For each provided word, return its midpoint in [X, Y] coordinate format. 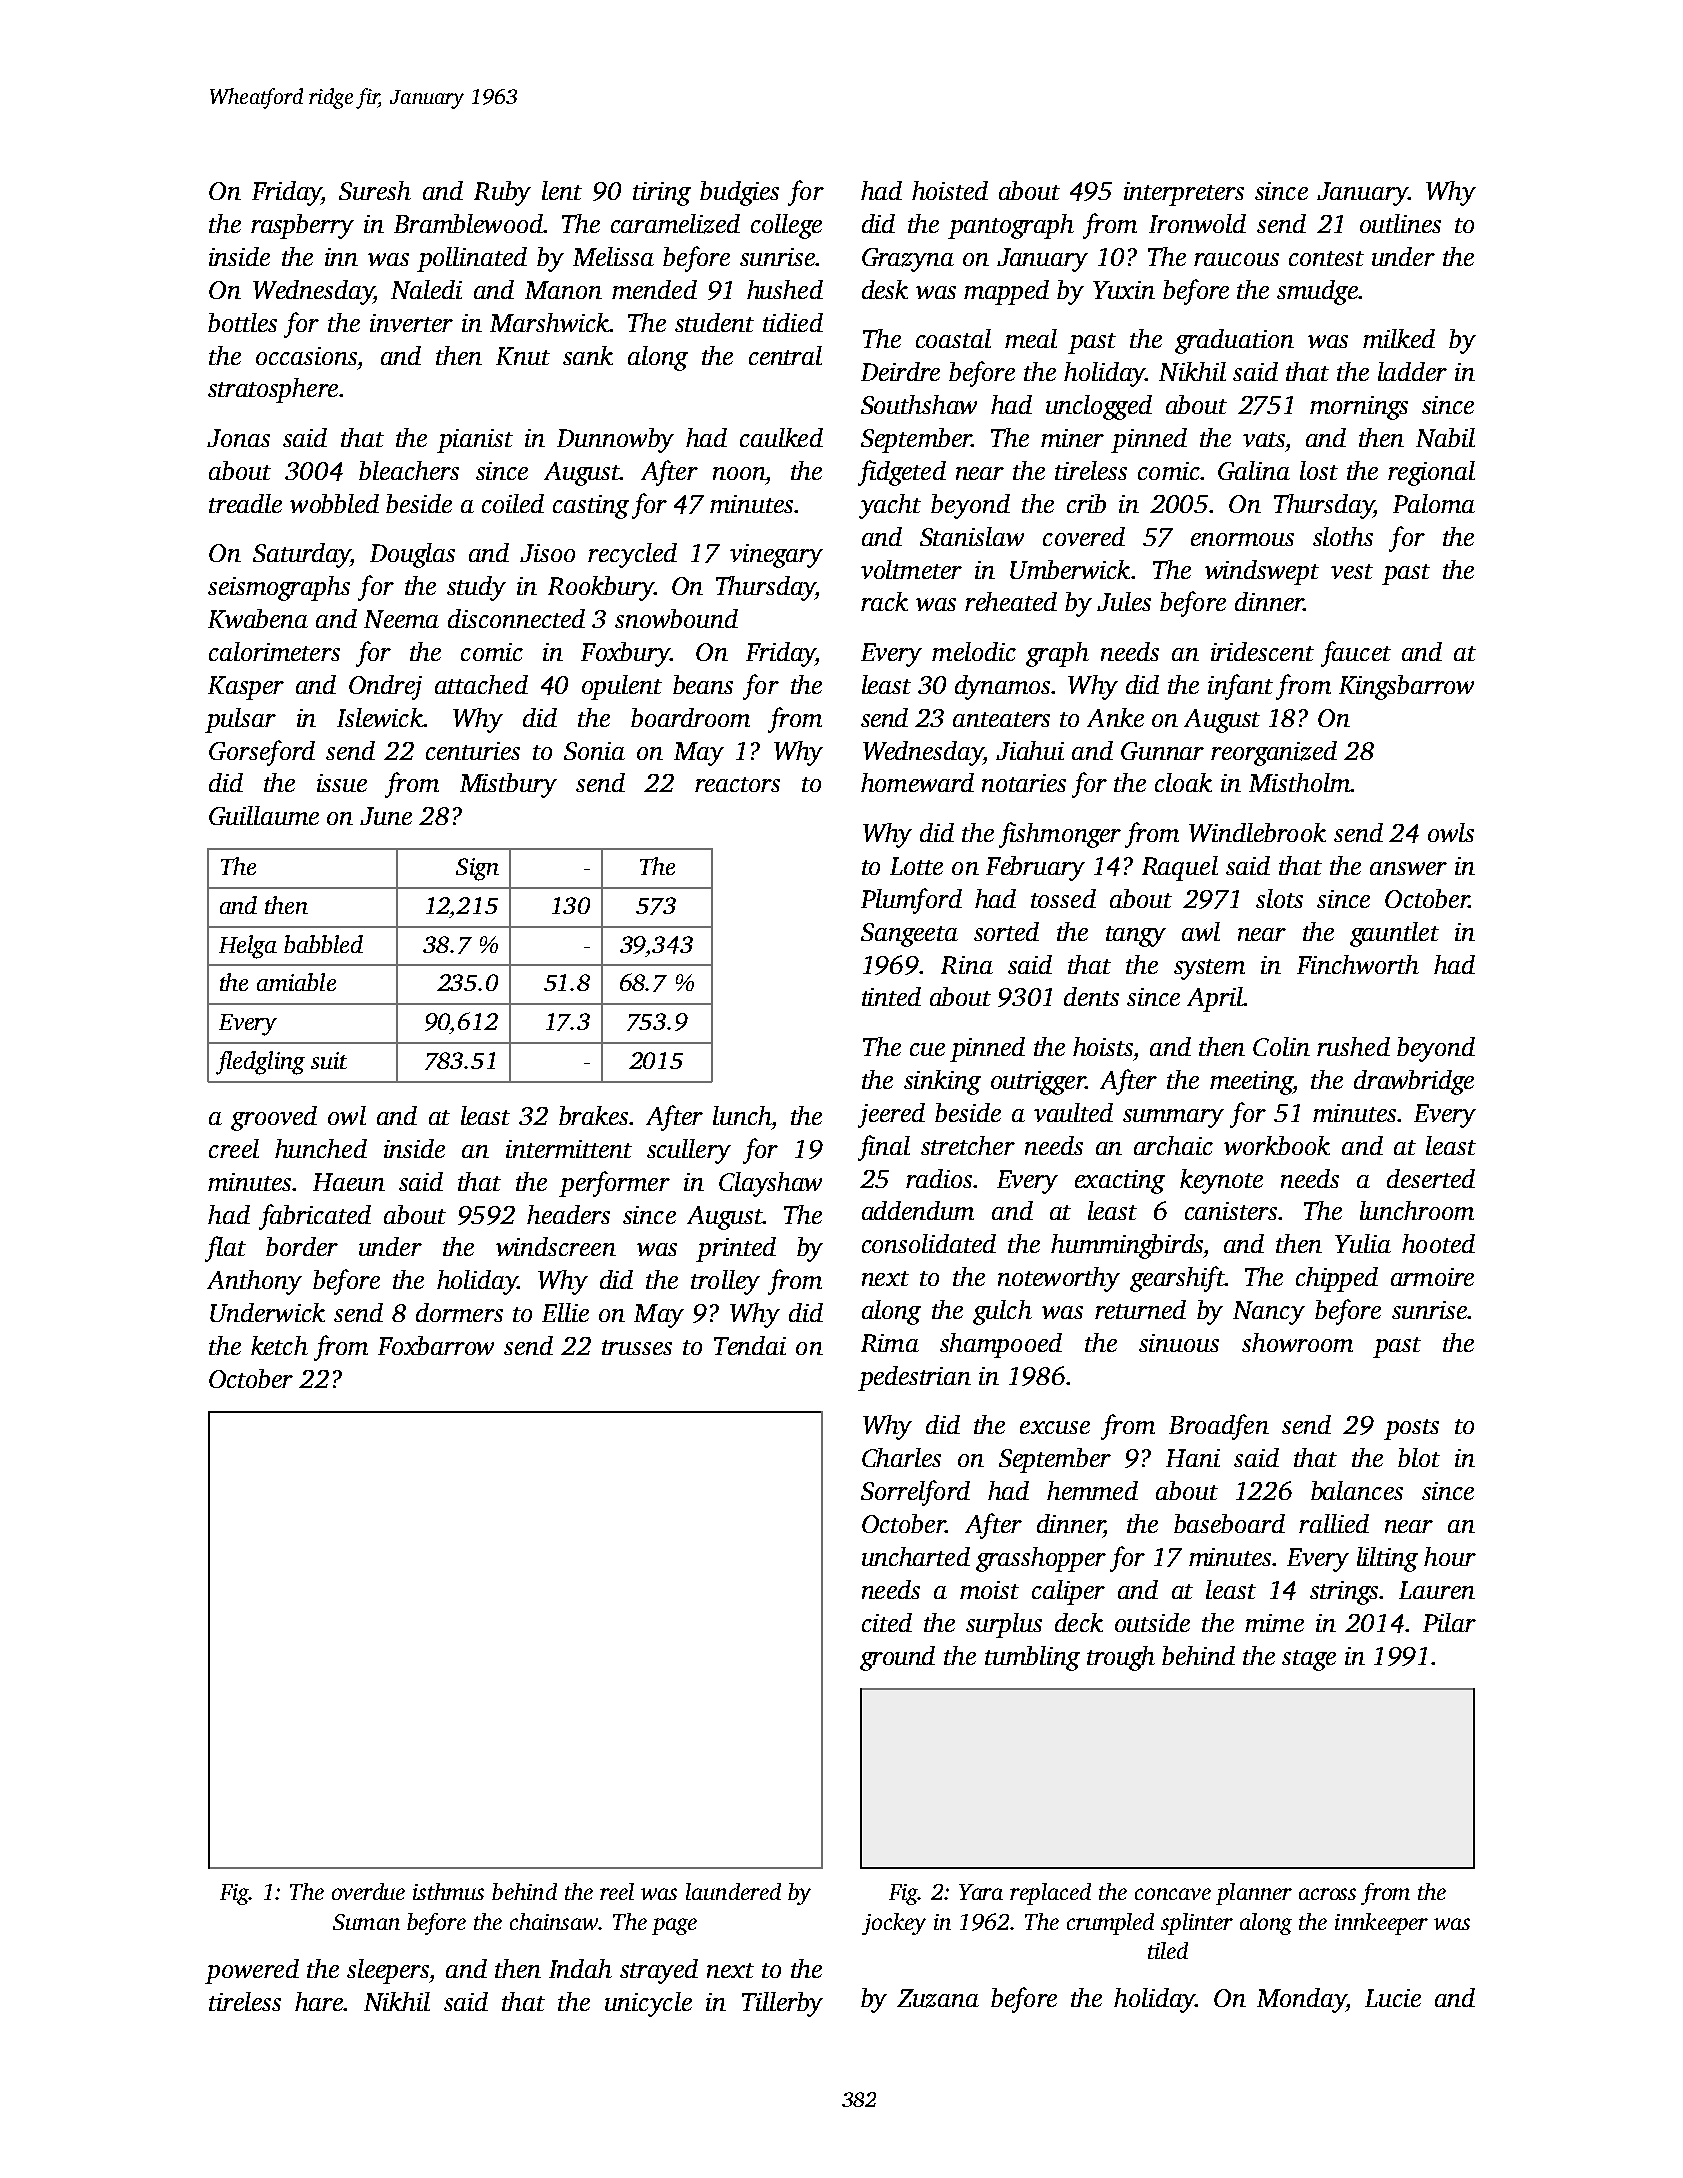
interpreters [1184, 194]
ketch [279, 1345]
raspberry [302, 226]
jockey [894, 1924]
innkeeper [1381, 1924]
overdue [368, 1891]
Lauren [1437, 1590]
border [302, 1246]
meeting [1251, 1083]
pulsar [240, 720]
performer [614, 1184]
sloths [1343, 536]
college [786, 226]
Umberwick [1070, 569]
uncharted [916, 1556]
